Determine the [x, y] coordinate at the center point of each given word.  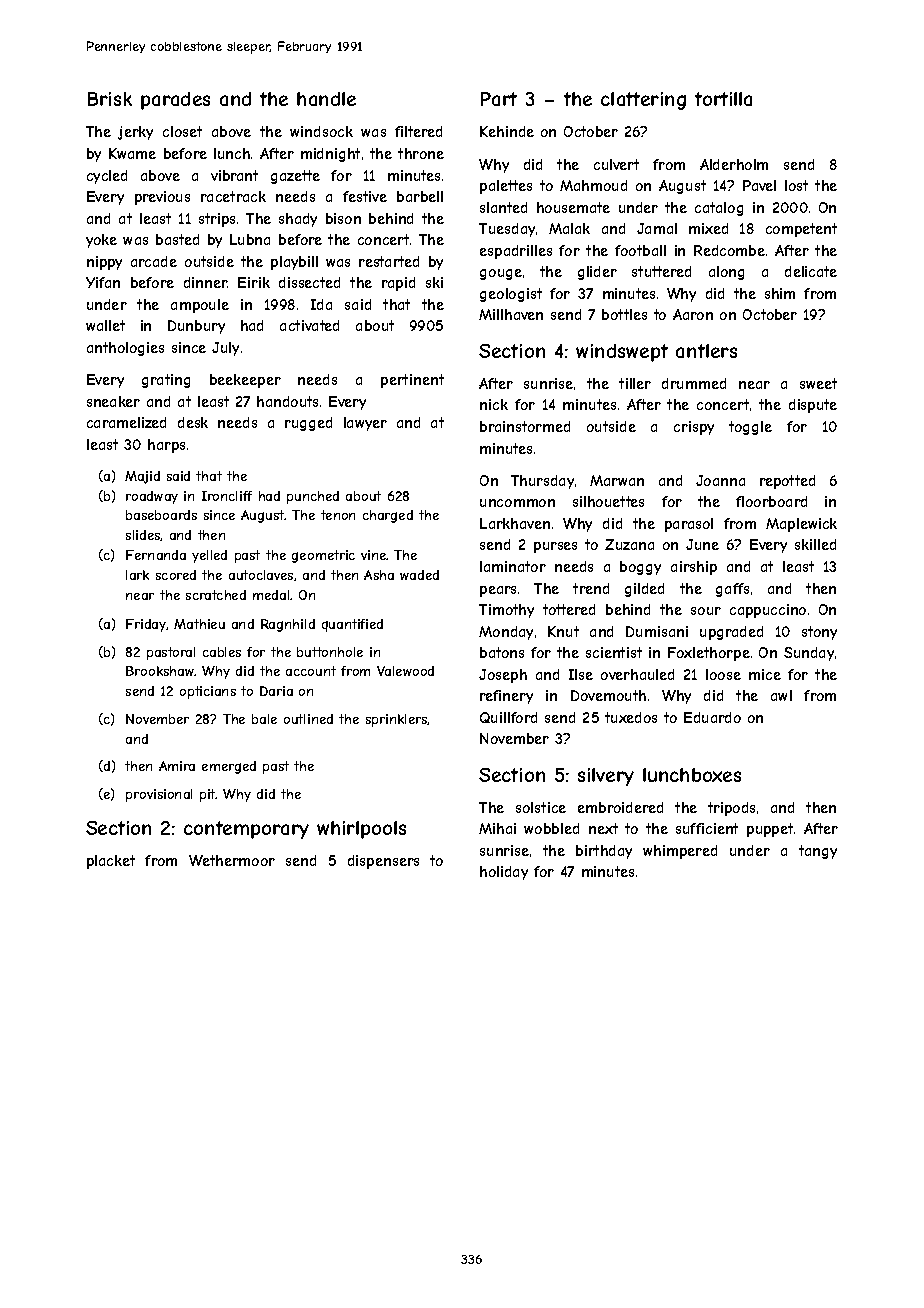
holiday [504, 873]
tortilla [723, 99]
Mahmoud [593, 185]
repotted [787, 482]
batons [502, 652]
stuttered [661, 271]
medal [271, 595]
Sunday [809, 654]
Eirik [254, 282]
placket [111, 862]
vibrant [234, 175]
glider [597, 273]
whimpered [680, 852]
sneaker [113, 401]
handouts [287, 401]
